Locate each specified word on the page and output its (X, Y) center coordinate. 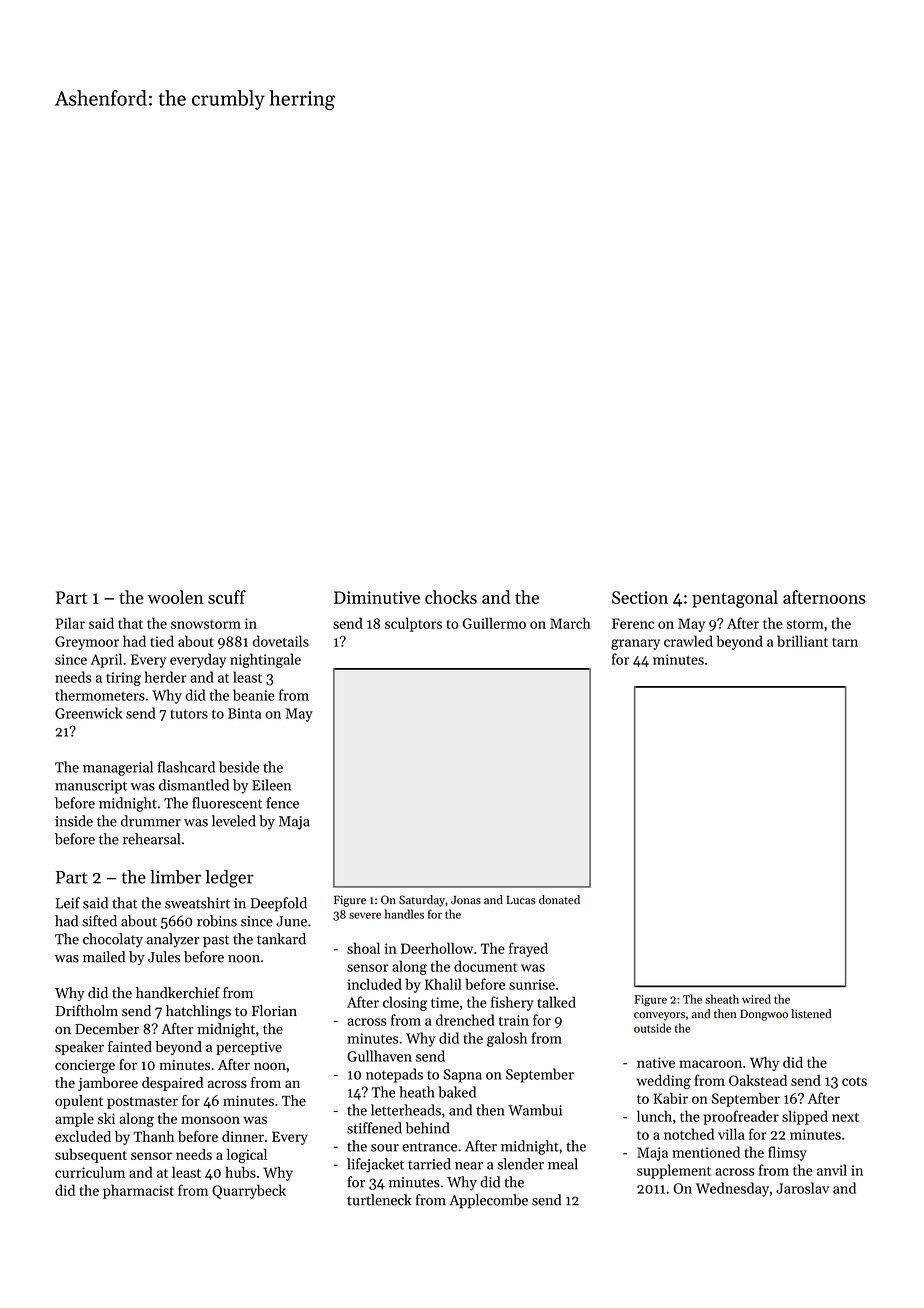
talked (556, 1002)
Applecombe (488, 1201)
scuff (227, 597)
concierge (85, 1067)
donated (559, 900)
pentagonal (735, 599)
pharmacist (138, 1191)
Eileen (271, 785)
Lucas (521, 900)
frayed (528, 949)
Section (640, 597)
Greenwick (88, 713)
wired (756, 999)
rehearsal (151, 839)
